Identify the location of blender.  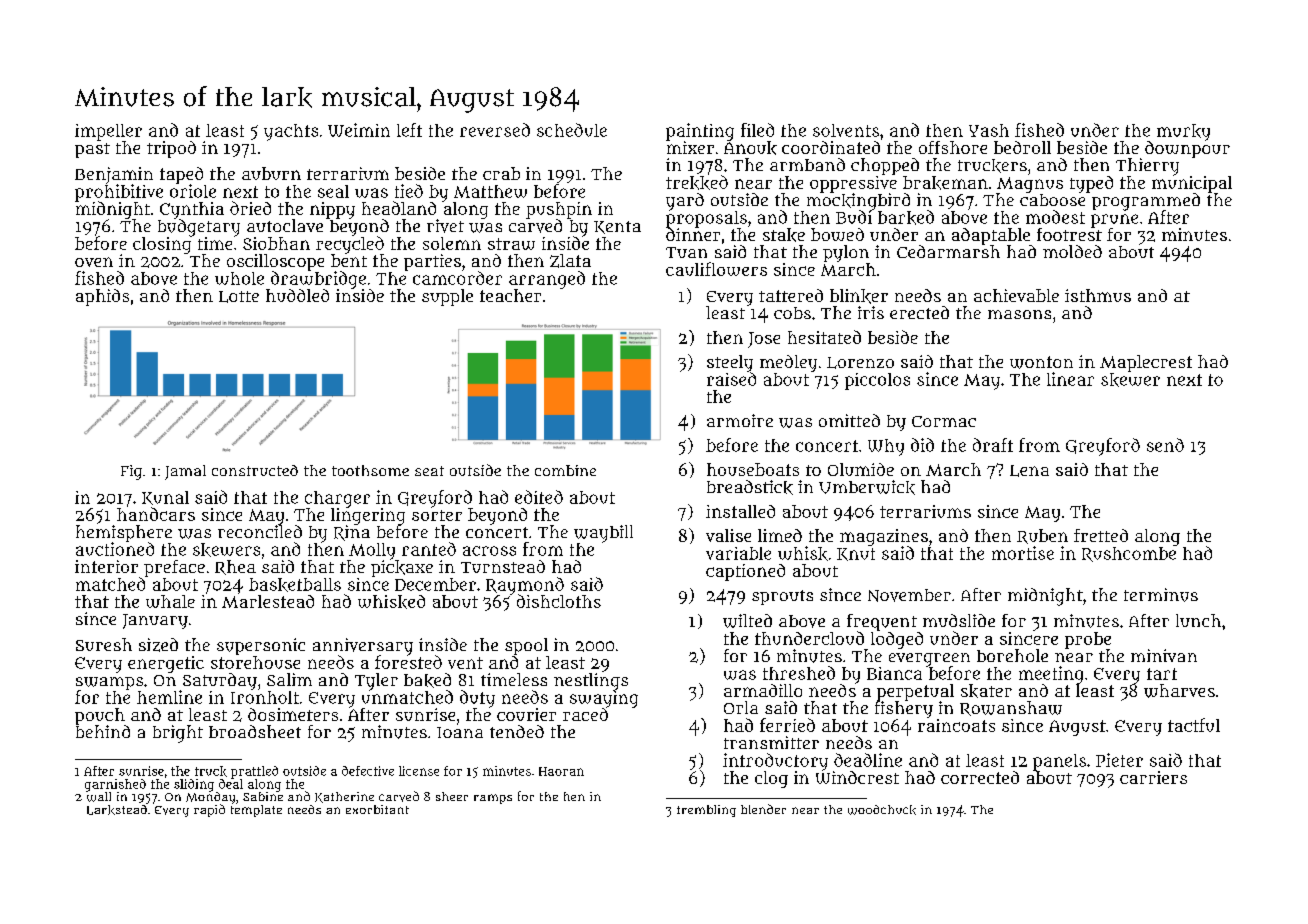
(763, 809).
